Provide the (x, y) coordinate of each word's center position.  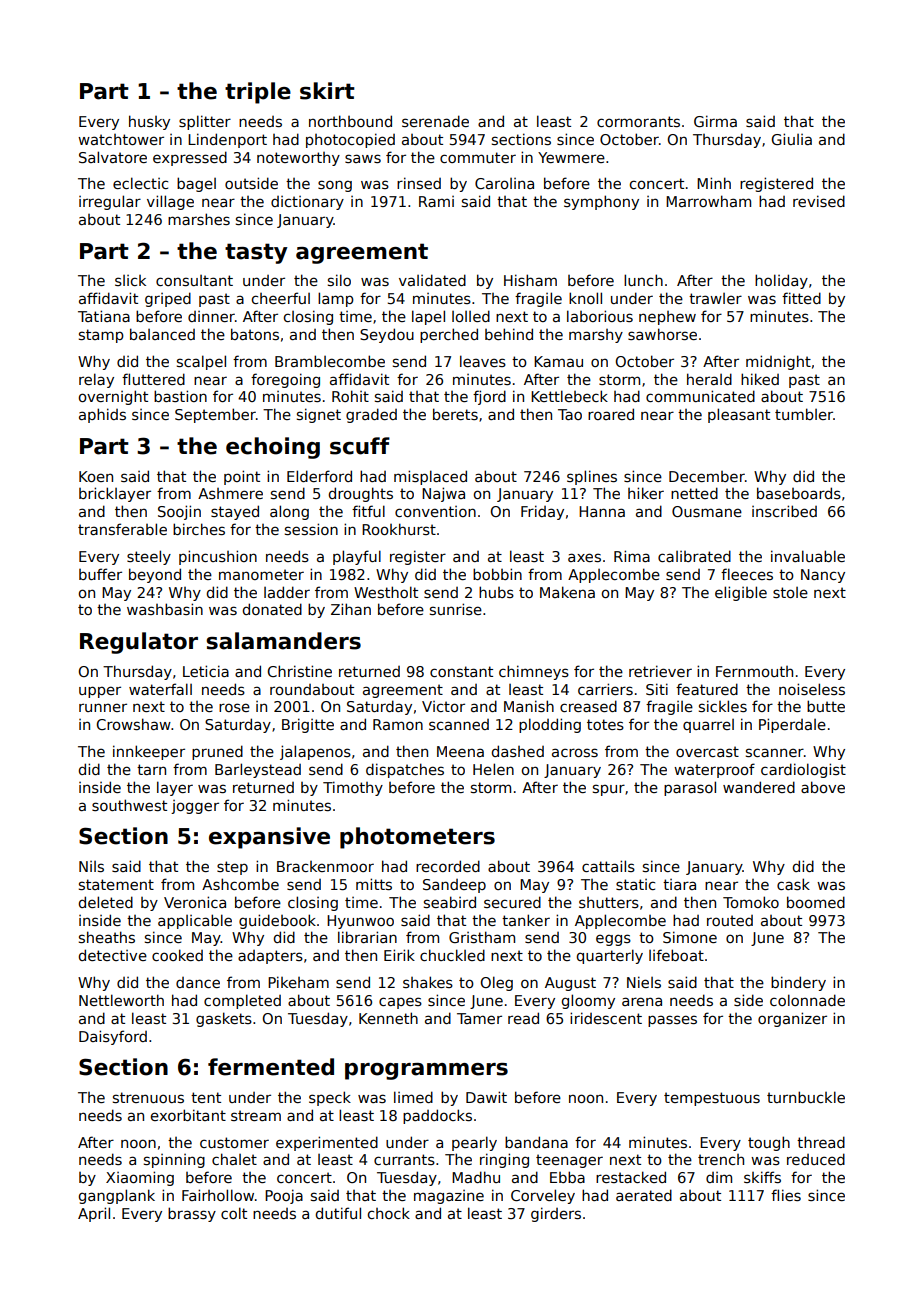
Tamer (479, 1018)
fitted (801, 298)
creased (588, 706)
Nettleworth (121, 1000)
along (289, 512)
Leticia (206, 671)
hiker (646, 493)
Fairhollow (218, 1195)
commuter (478, 157)
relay (96, 380)
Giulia (791, 139)
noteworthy (298, 159)
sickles (723, 706)
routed (730, 920)
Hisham (530, 280)
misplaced (430, 477)
